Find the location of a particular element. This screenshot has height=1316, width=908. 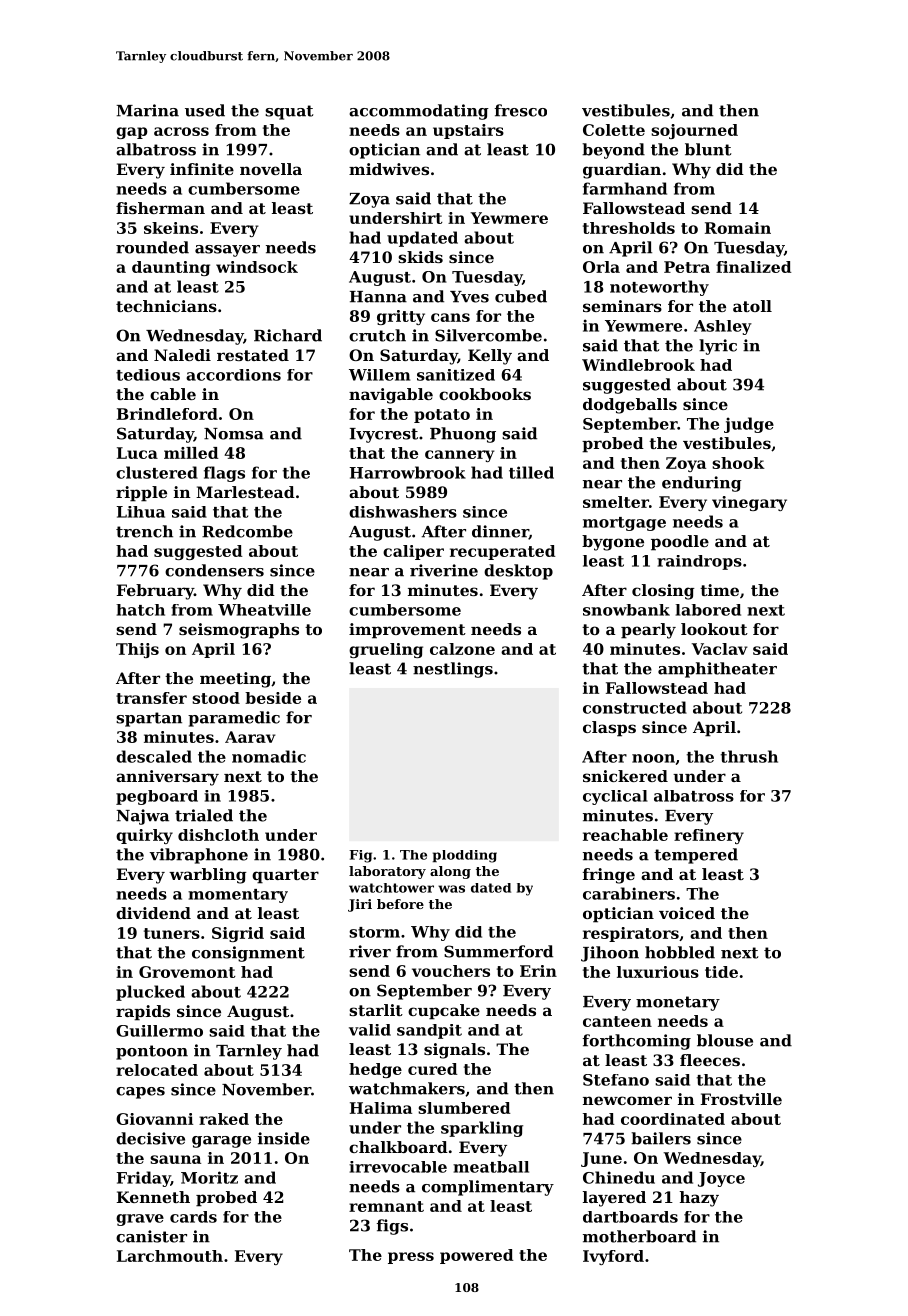

tilled is located at coordinates (531, 472).
